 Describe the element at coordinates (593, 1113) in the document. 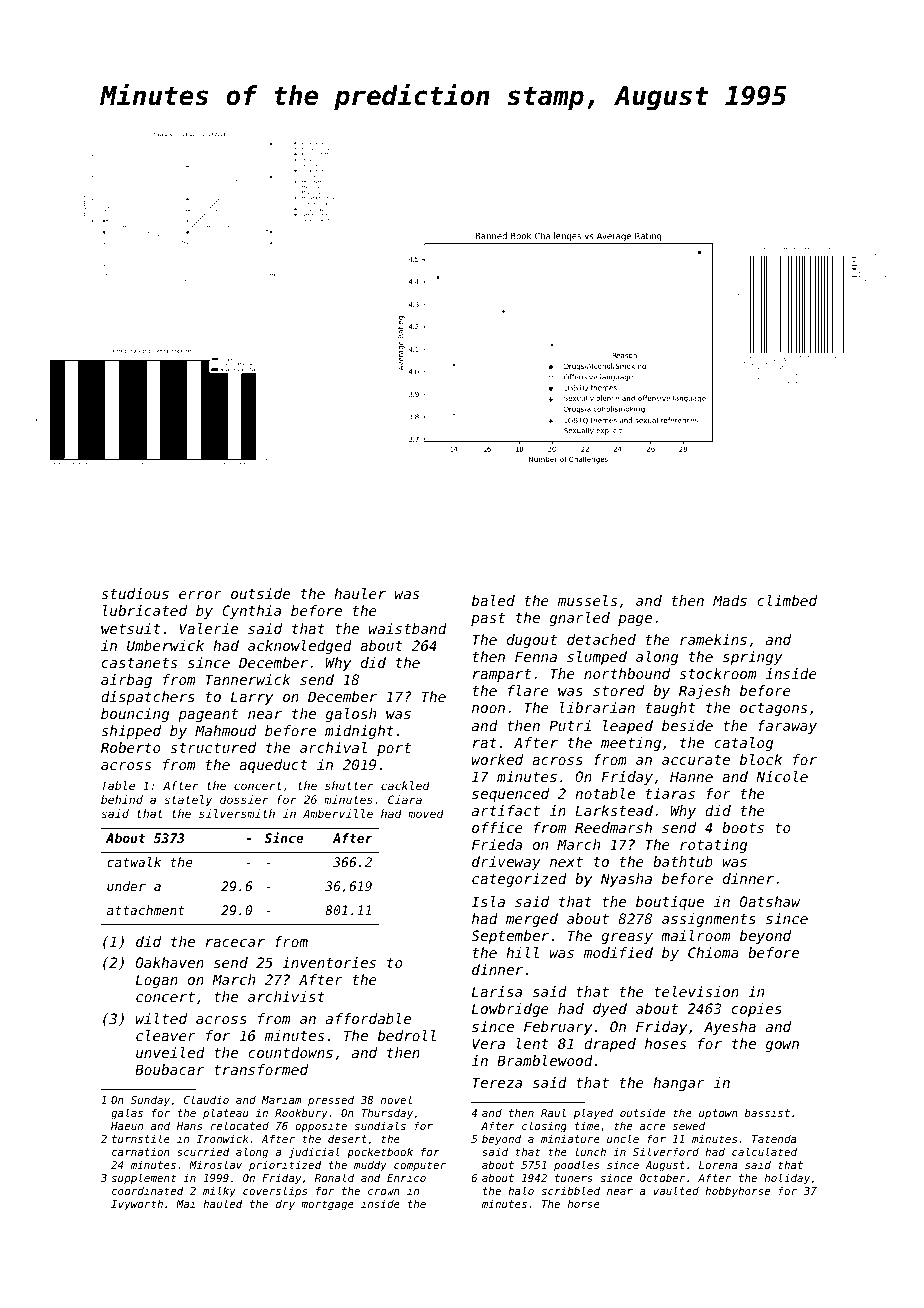

I see `played` at that location.
